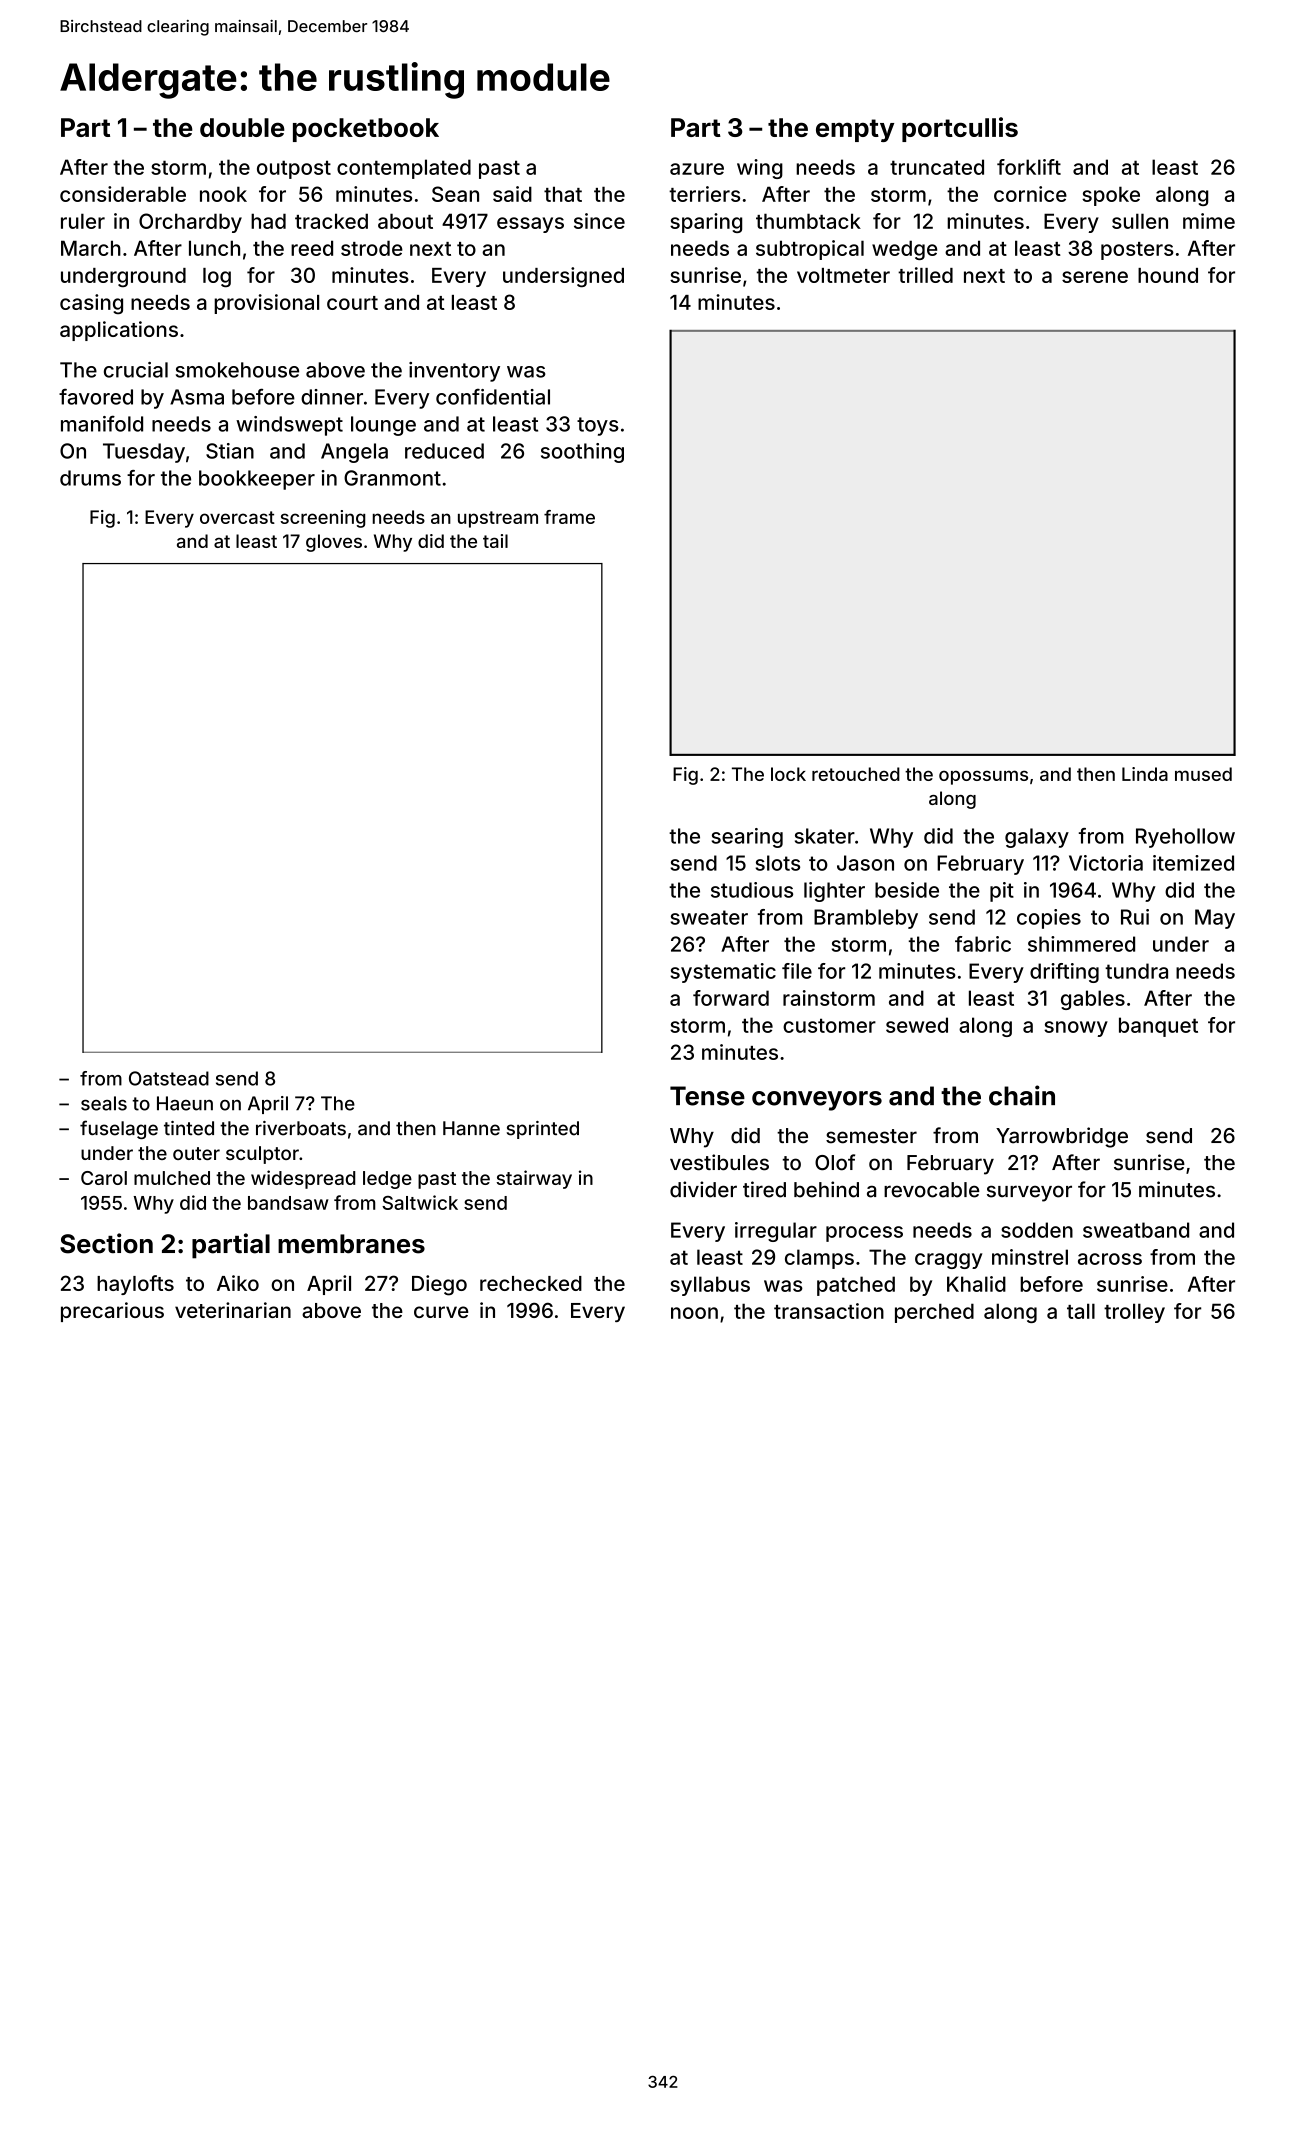 This image has height=2133, width=1295. I want to click on Yarrowbridge, so click(1062, 1137).
